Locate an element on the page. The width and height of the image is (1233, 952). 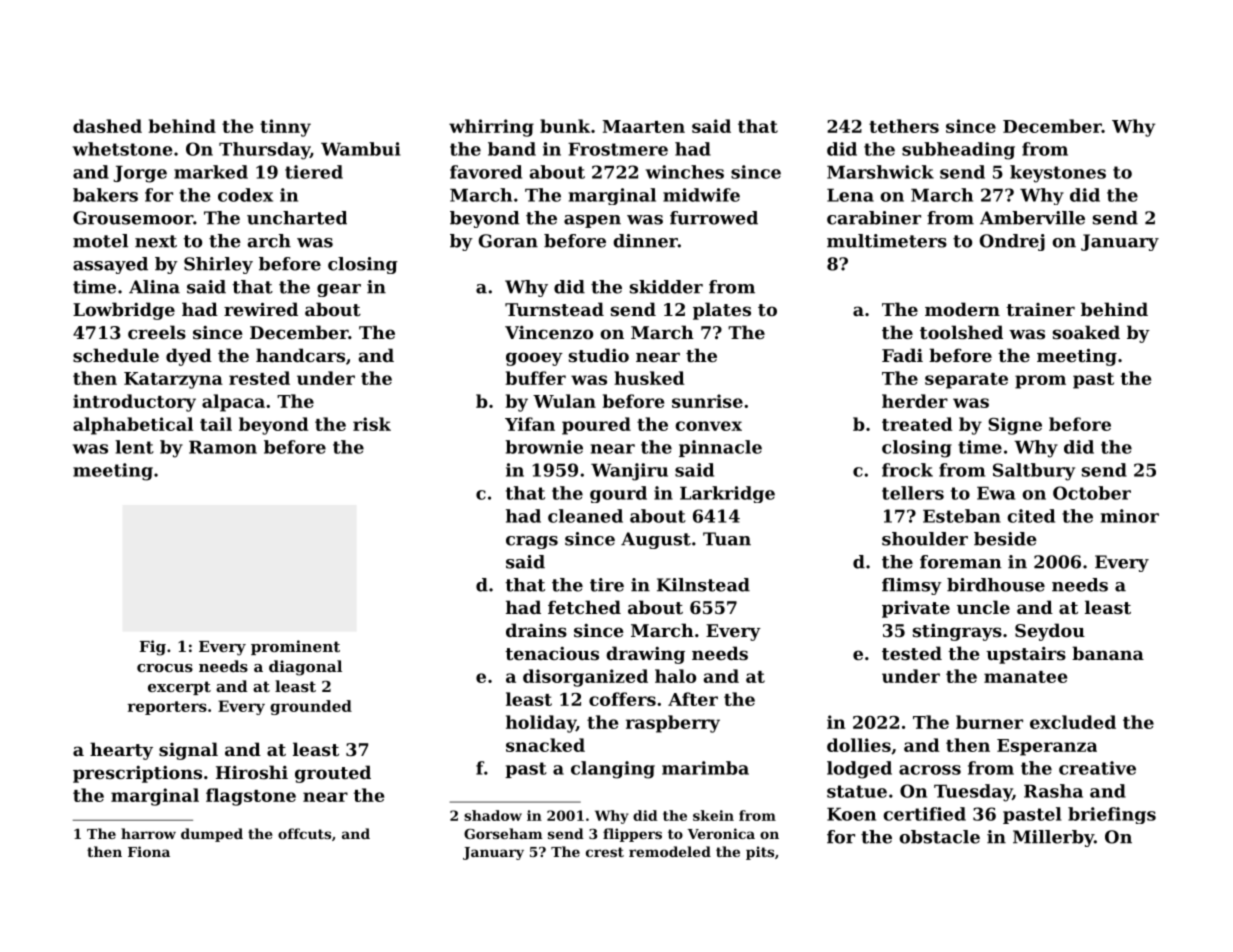
crocus is located at coordinates (165, 668).
